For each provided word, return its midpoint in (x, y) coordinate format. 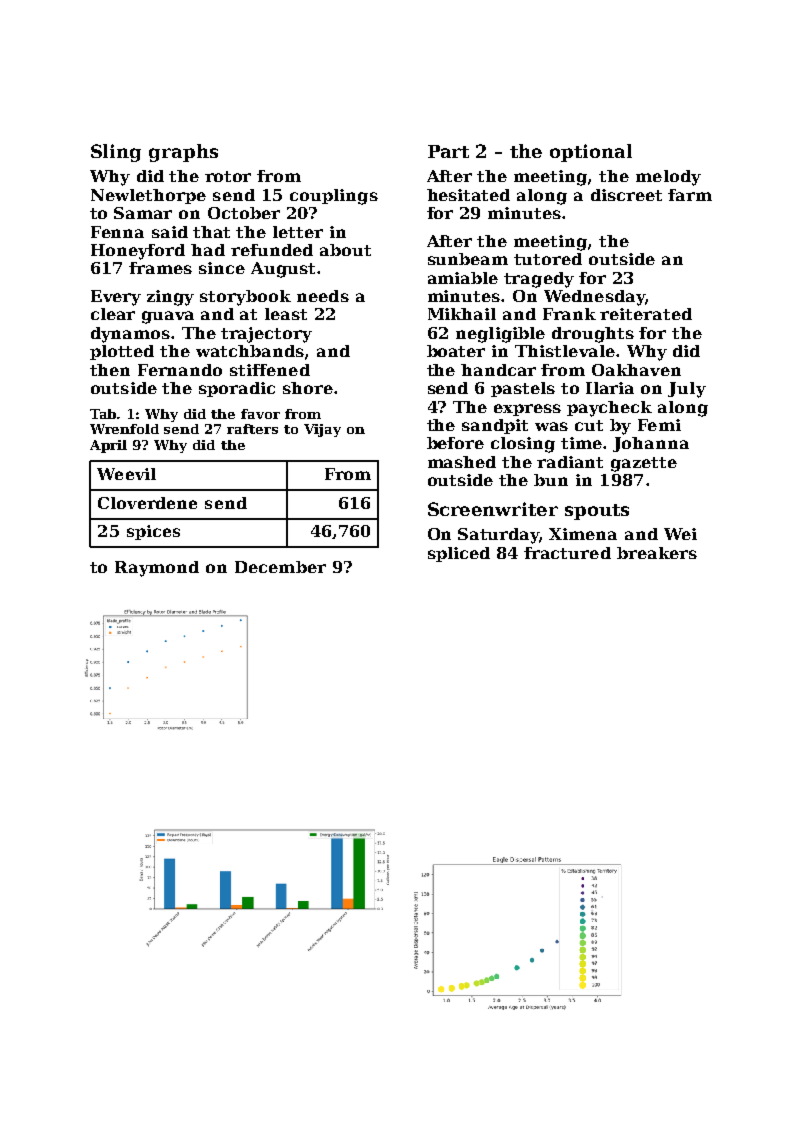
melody (668, 178)
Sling (116, 153)
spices (153, 532)
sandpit (495, 426)
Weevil (126, 474)
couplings (334, 197)
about (345, 250)
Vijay (322, 430)
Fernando (180, 370)
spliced (459, 554)
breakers (657, 553)
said (170, 232)
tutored (548, 259)
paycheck (609, 409)
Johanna (651, 444)
